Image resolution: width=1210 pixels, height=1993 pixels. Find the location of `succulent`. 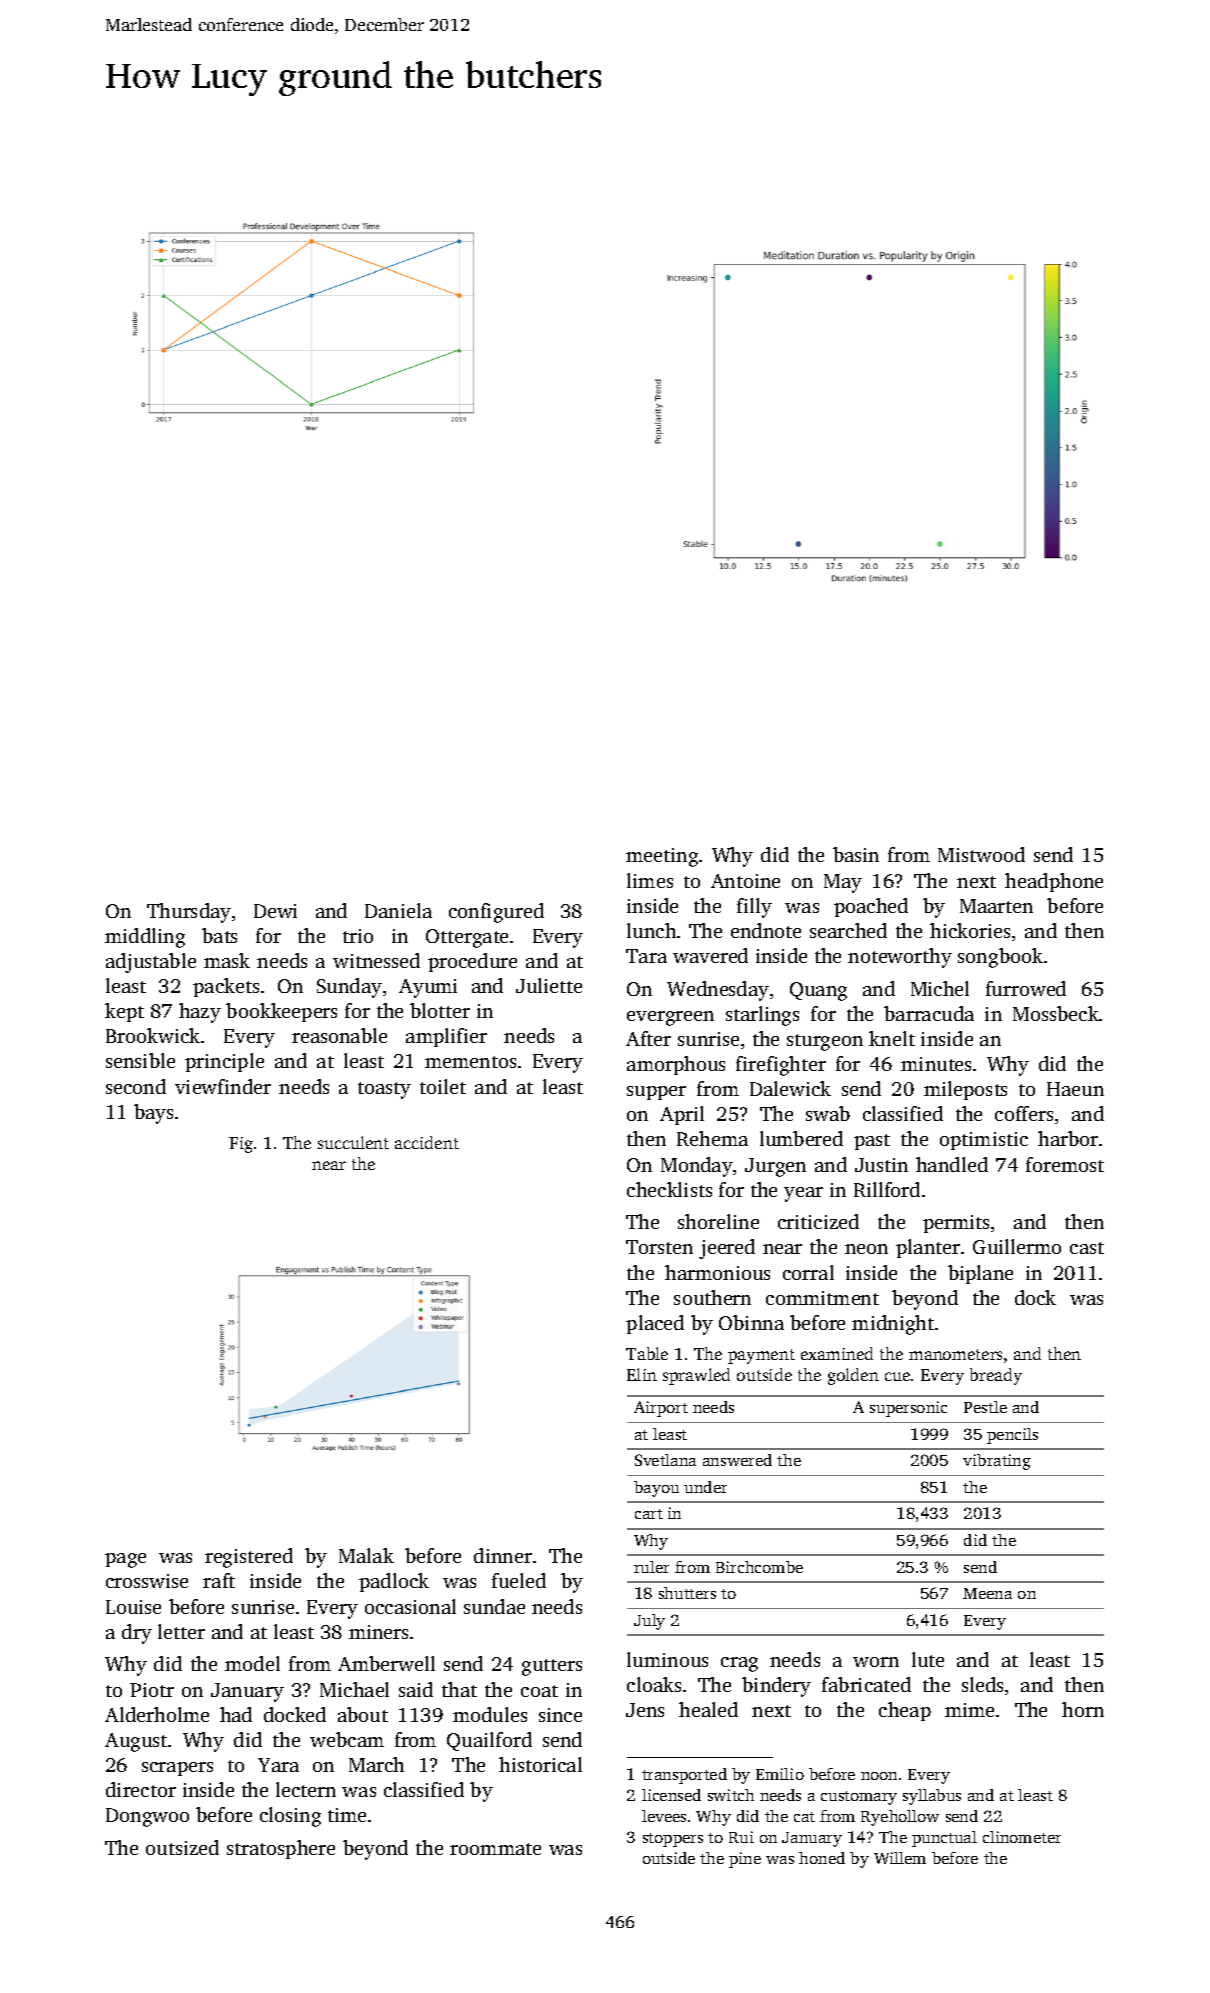

succulent is located at coordinates (353, 1142).
